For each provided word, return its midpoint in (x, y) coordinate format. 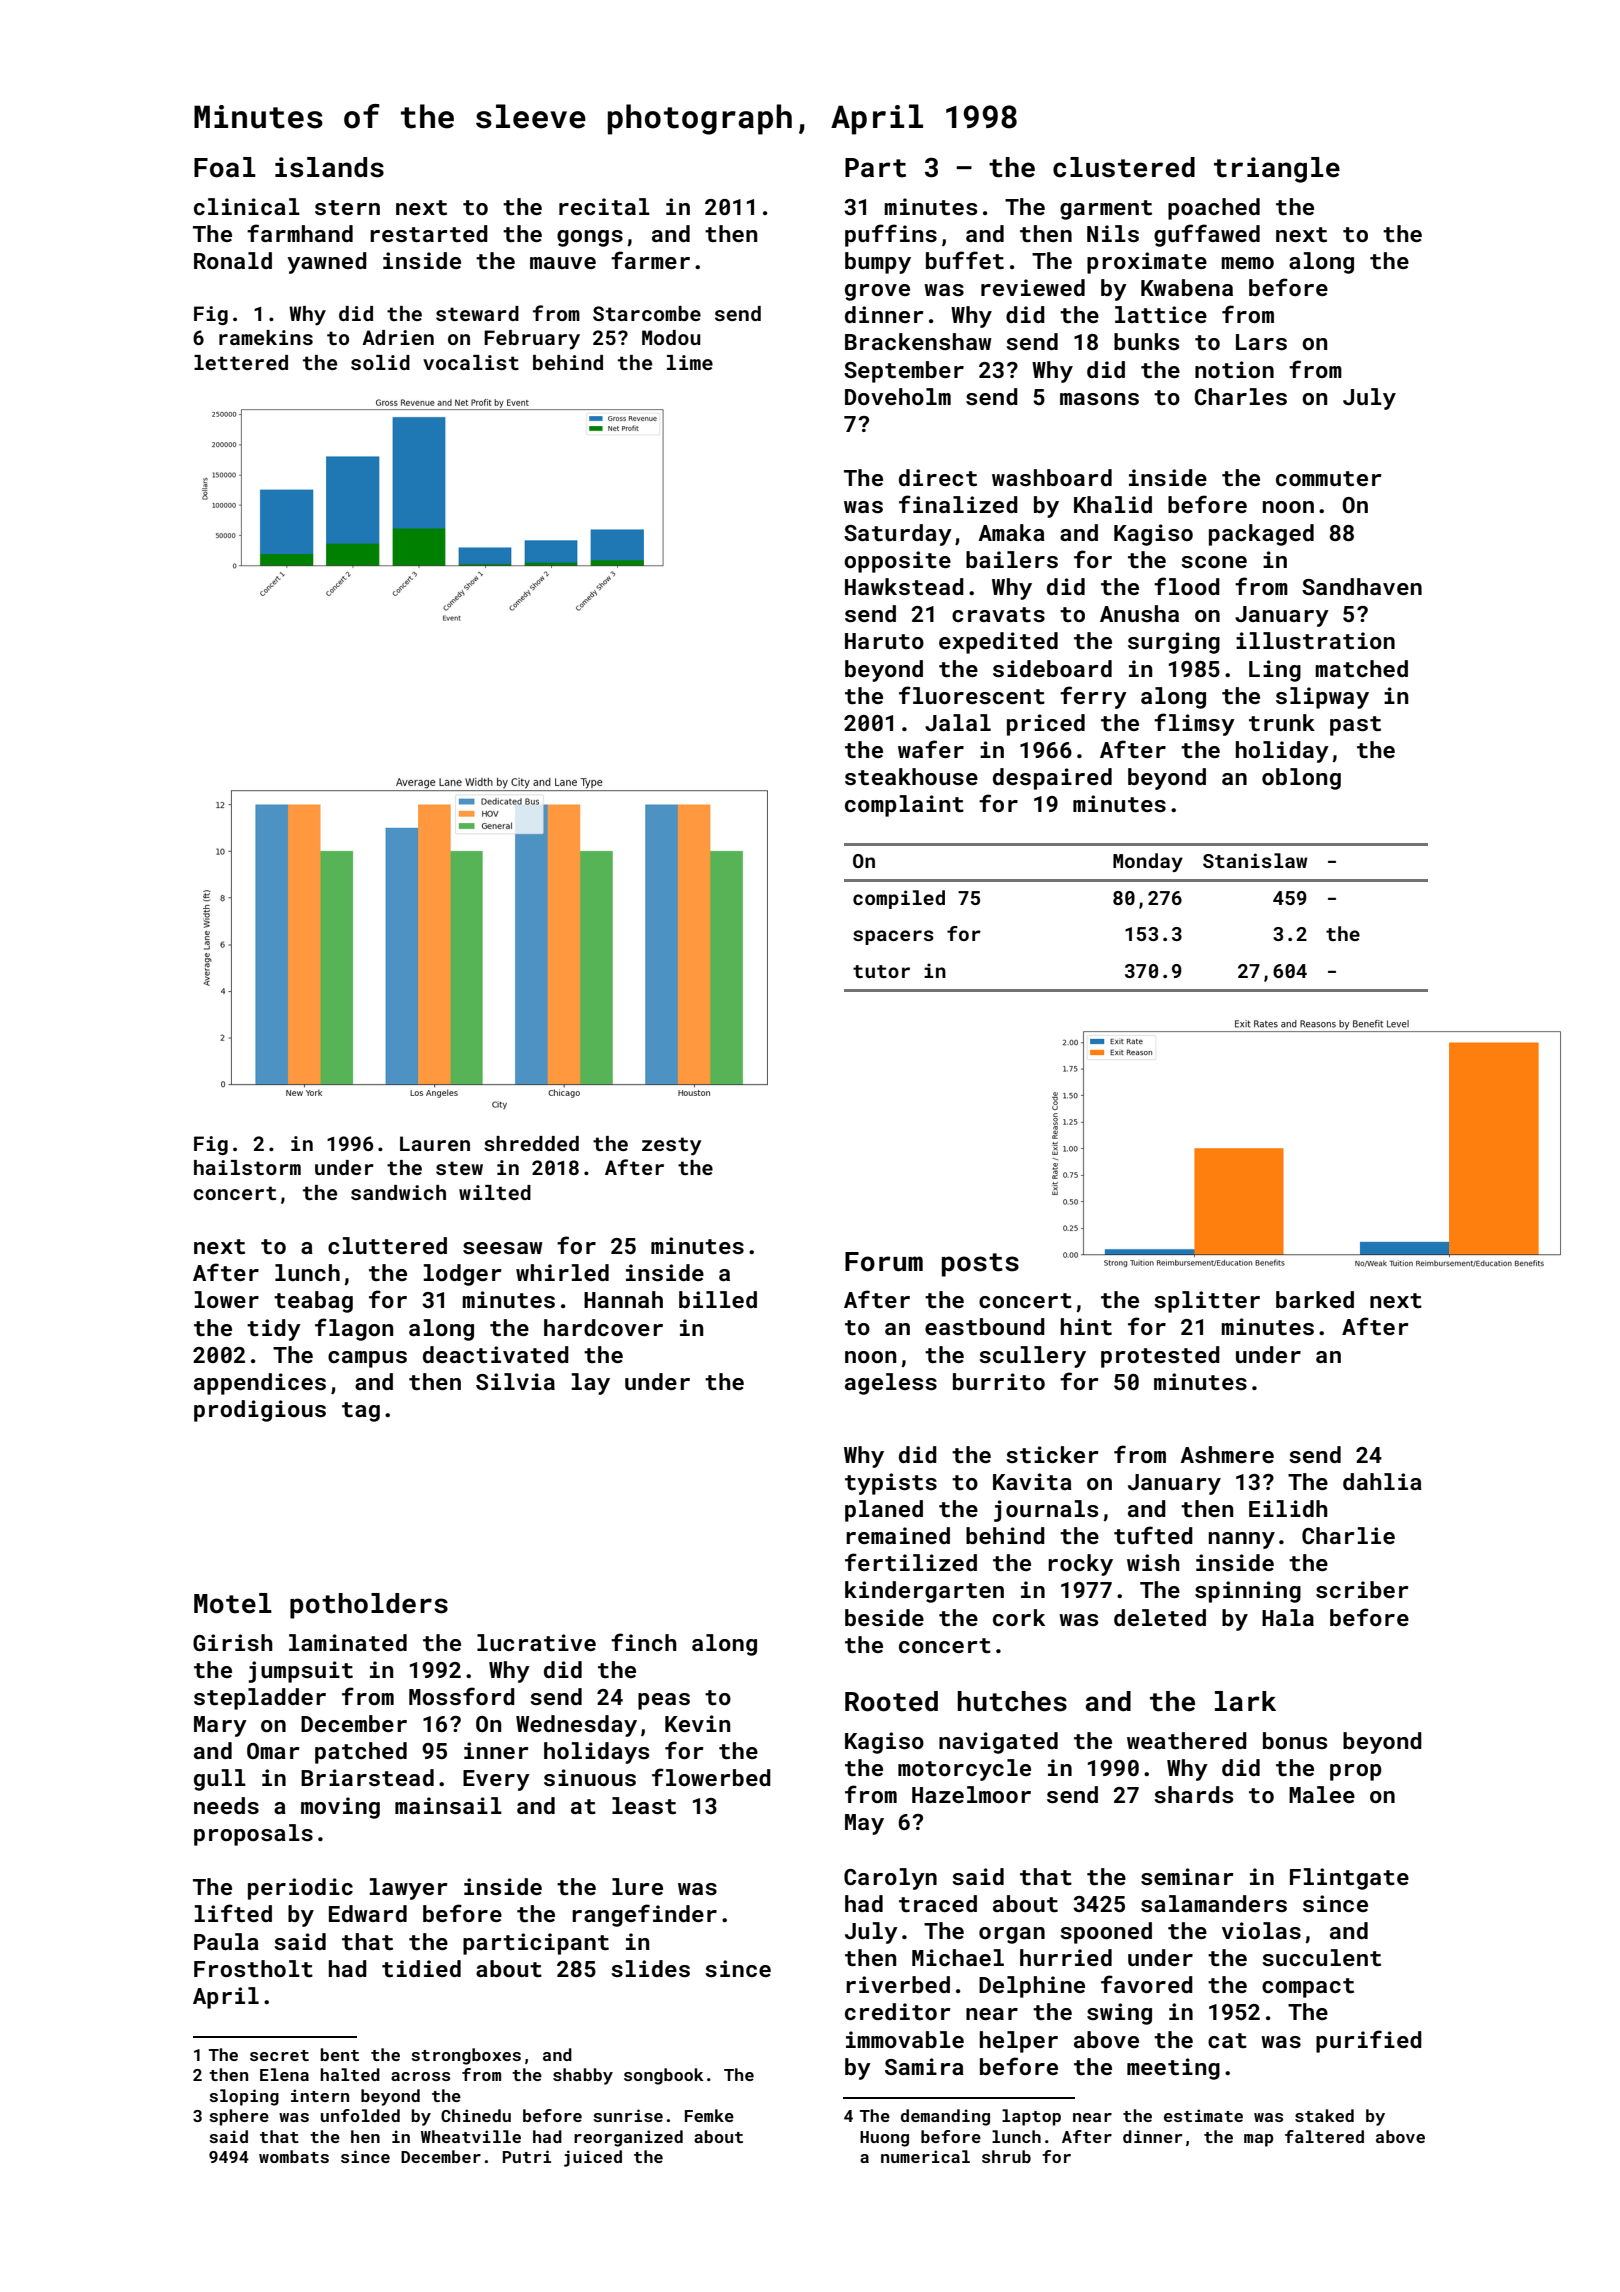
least (644, 1805)
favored (1147, 1984)
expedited (998, 643)
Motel (233, 1603)
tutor (881, 971)
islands (329, 167)
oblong (1301, 779)
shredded (531, 1143)
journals (1046, 1511)
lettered (241, 362)
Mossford (462, 1696)
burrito (999, 1381)
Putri (527, 2156)
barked (1315, 1299)
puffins (891, 235)
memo (1247, 263)
